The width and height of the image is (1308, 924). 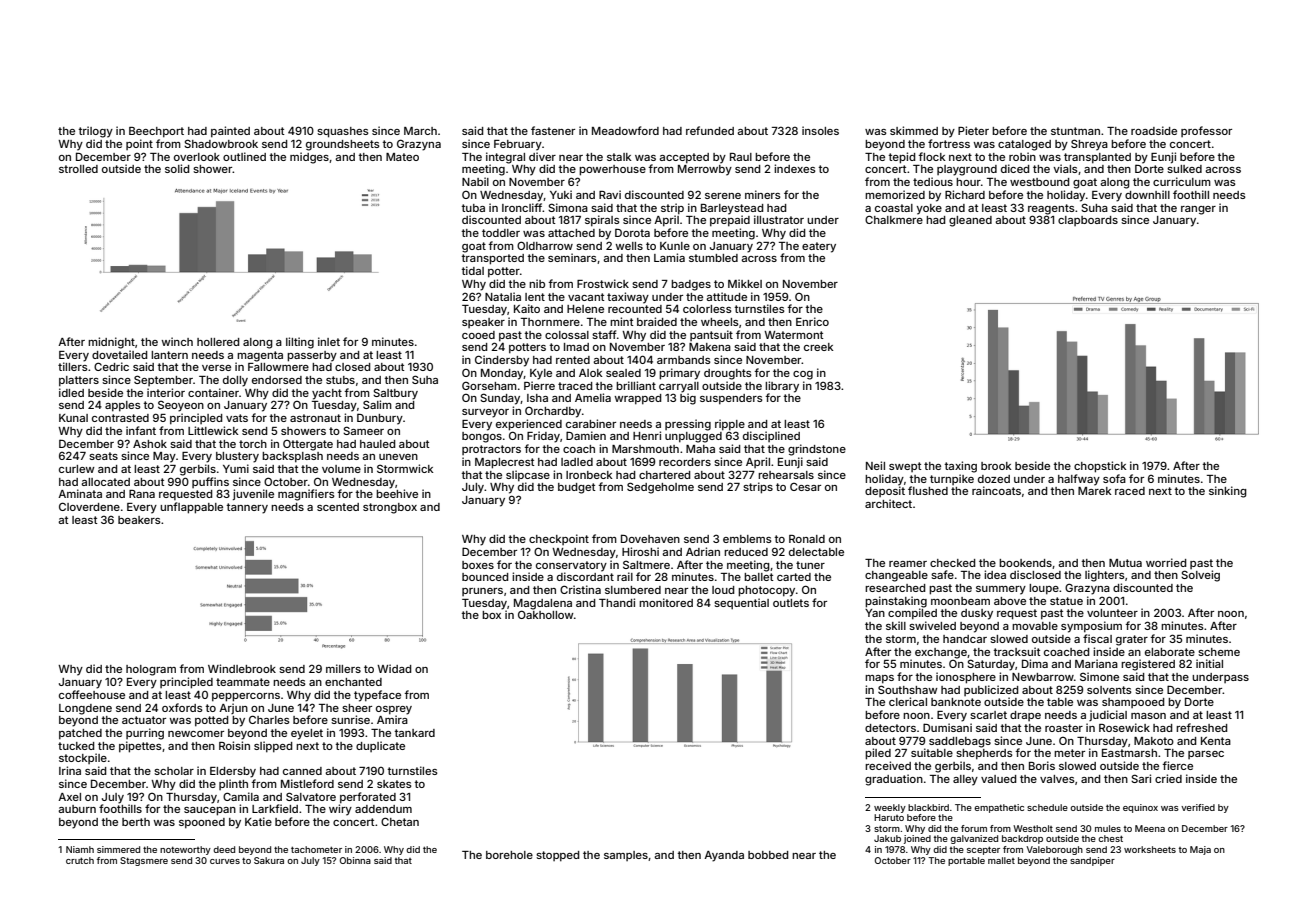 What do you see at coordinates (730, 221) in the image?
I see `prepaid` at bounding box center [730, 221].
